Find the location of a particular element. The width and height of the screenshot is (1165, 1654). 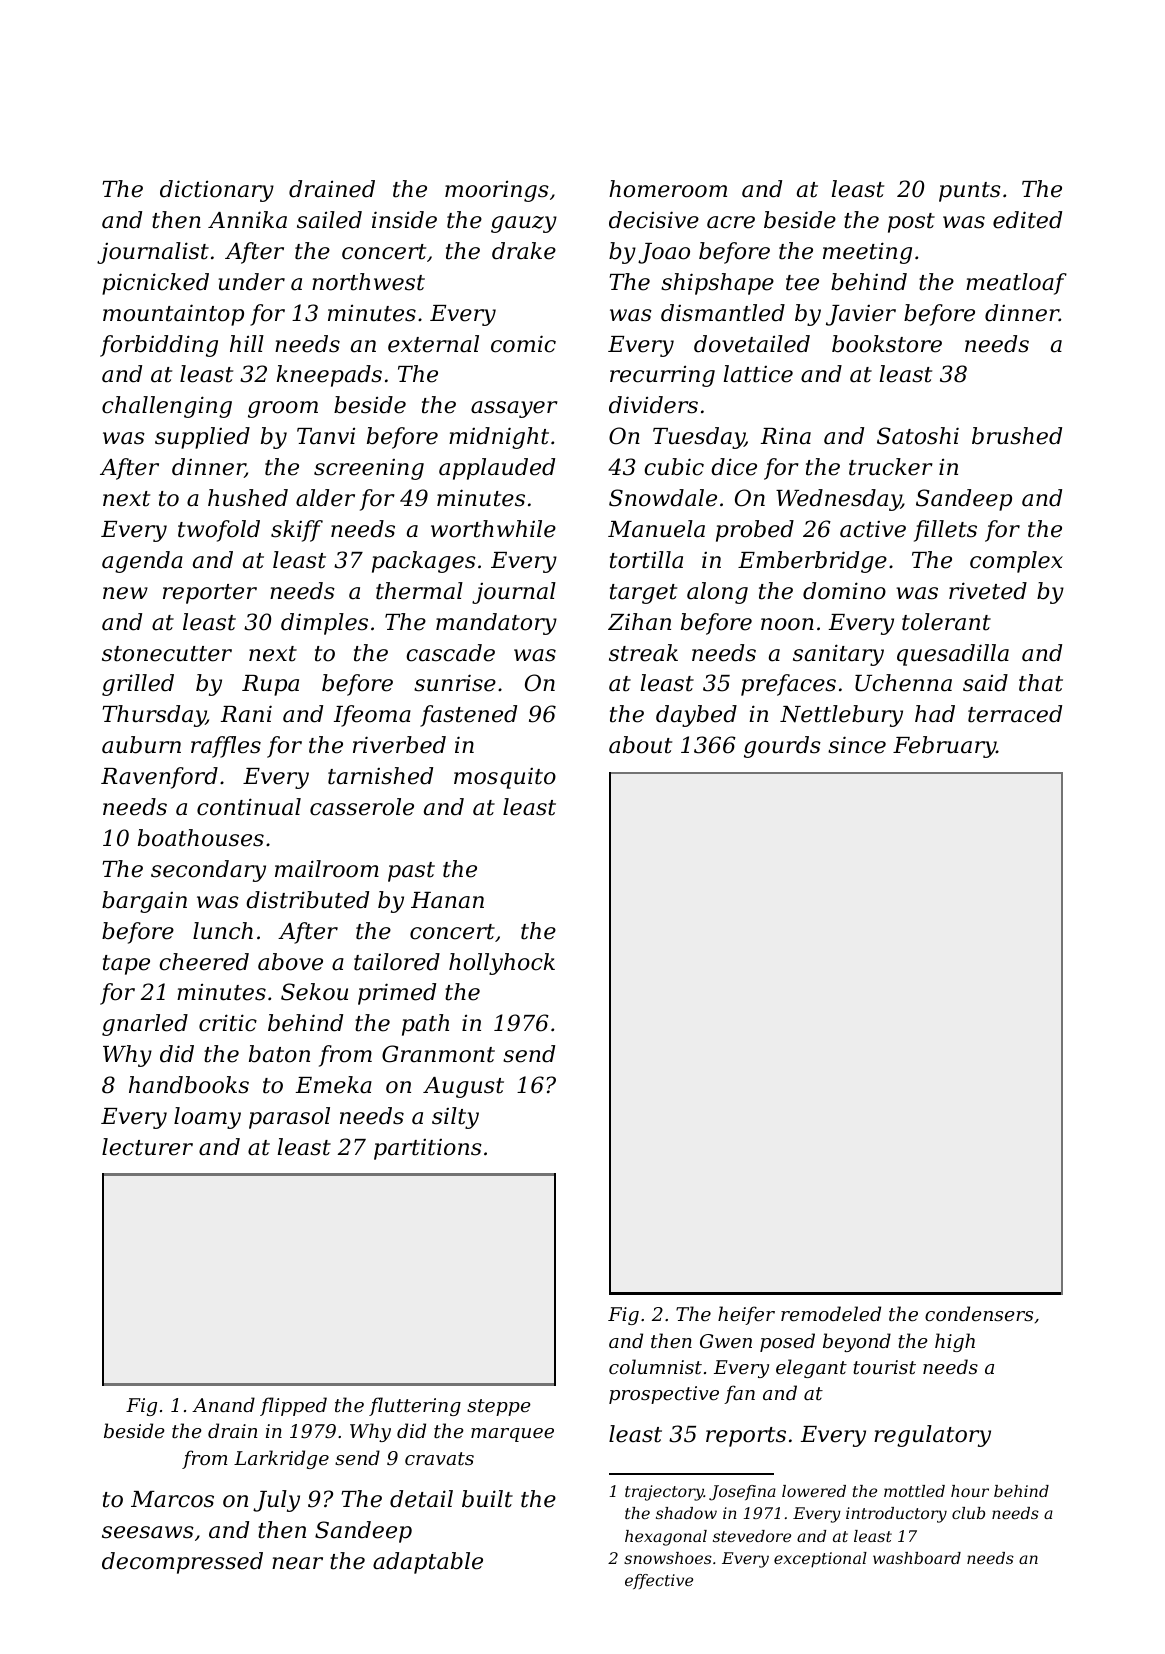

homeroom is located at coordinates (668, 189).
